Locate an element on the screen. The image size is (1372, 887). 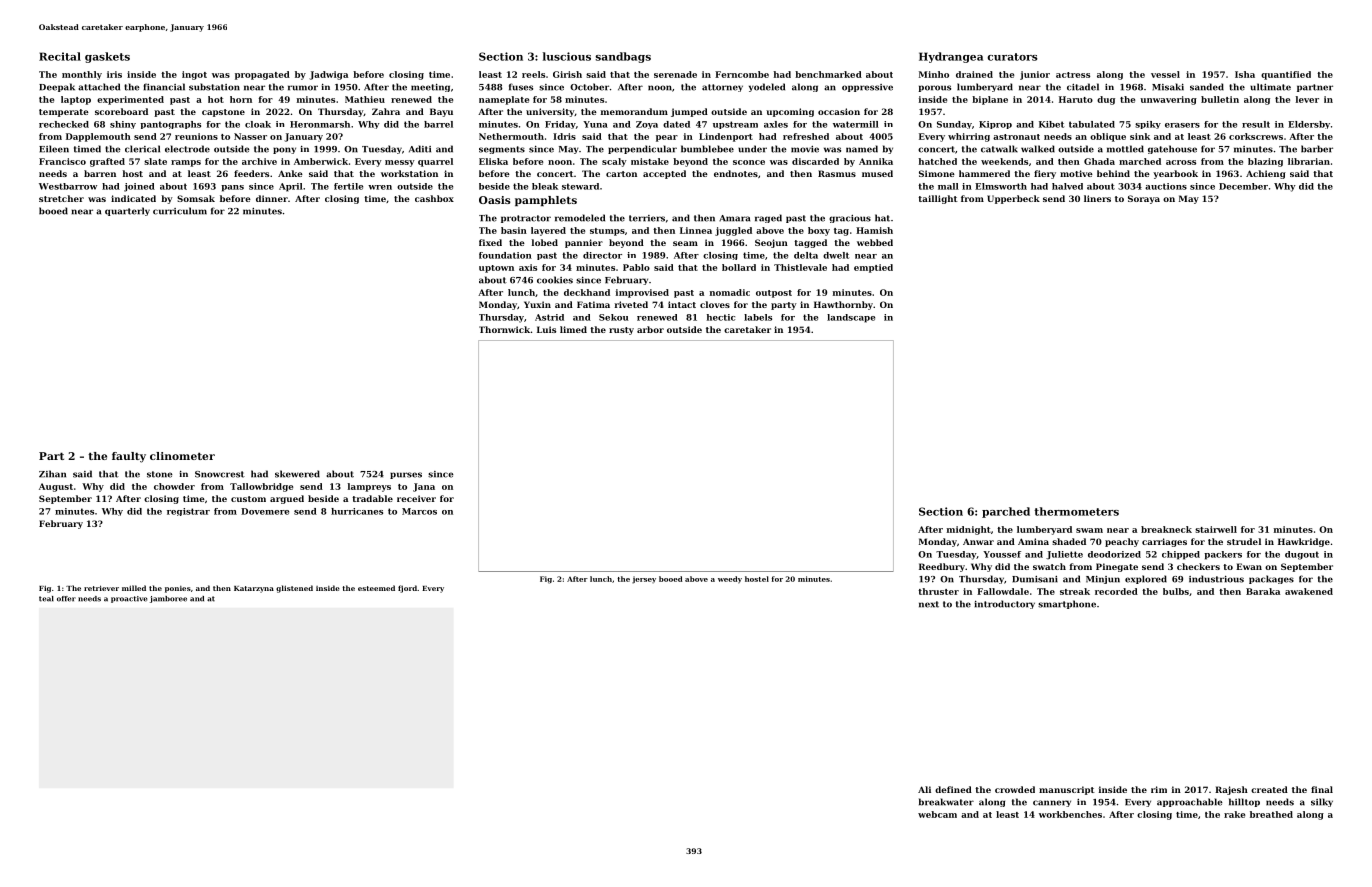
thermometers is located at coordinates (1076, 511).
